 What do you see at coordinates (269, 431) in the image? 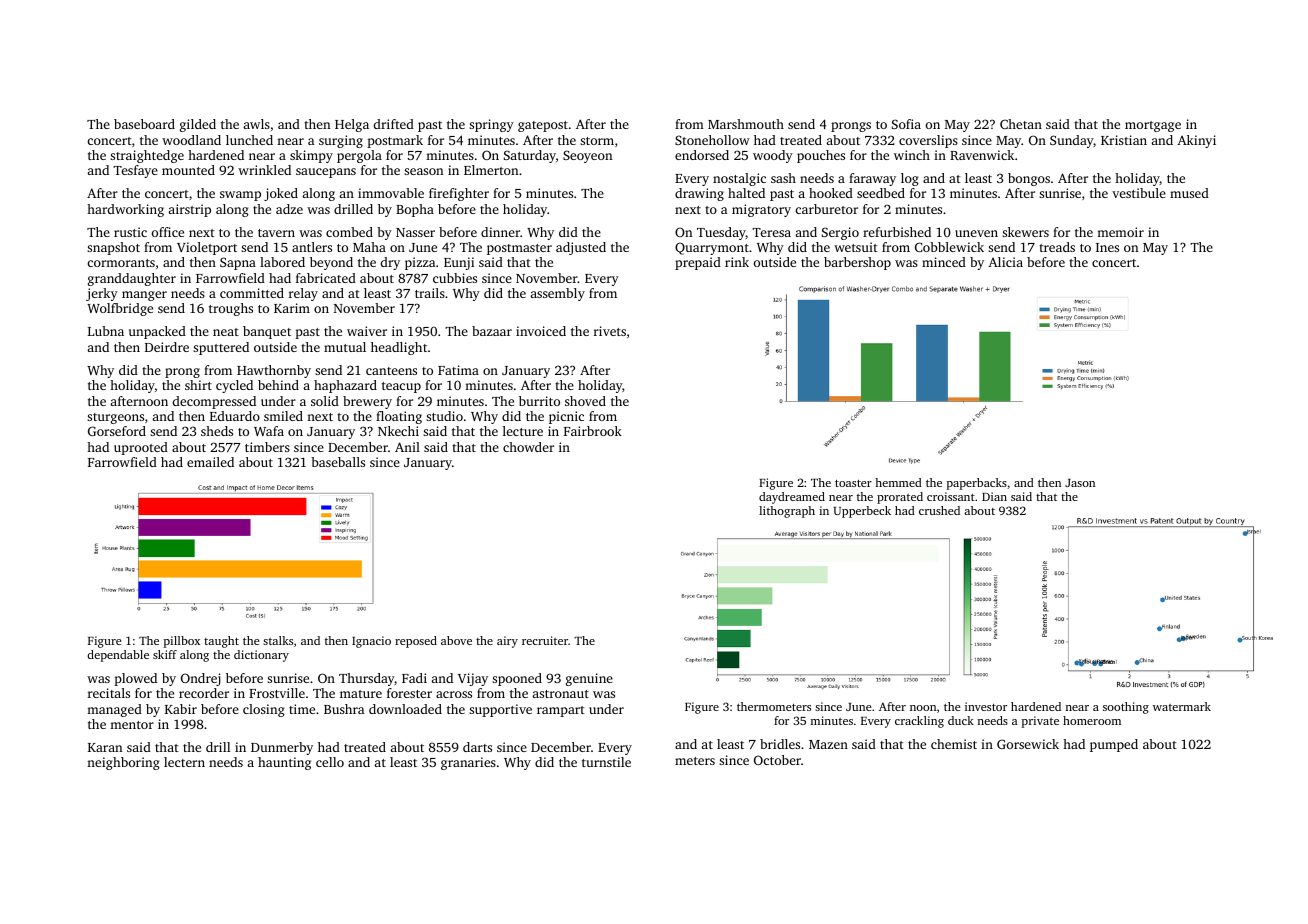
I see `Wafa` at bounding box center [269, 431].
